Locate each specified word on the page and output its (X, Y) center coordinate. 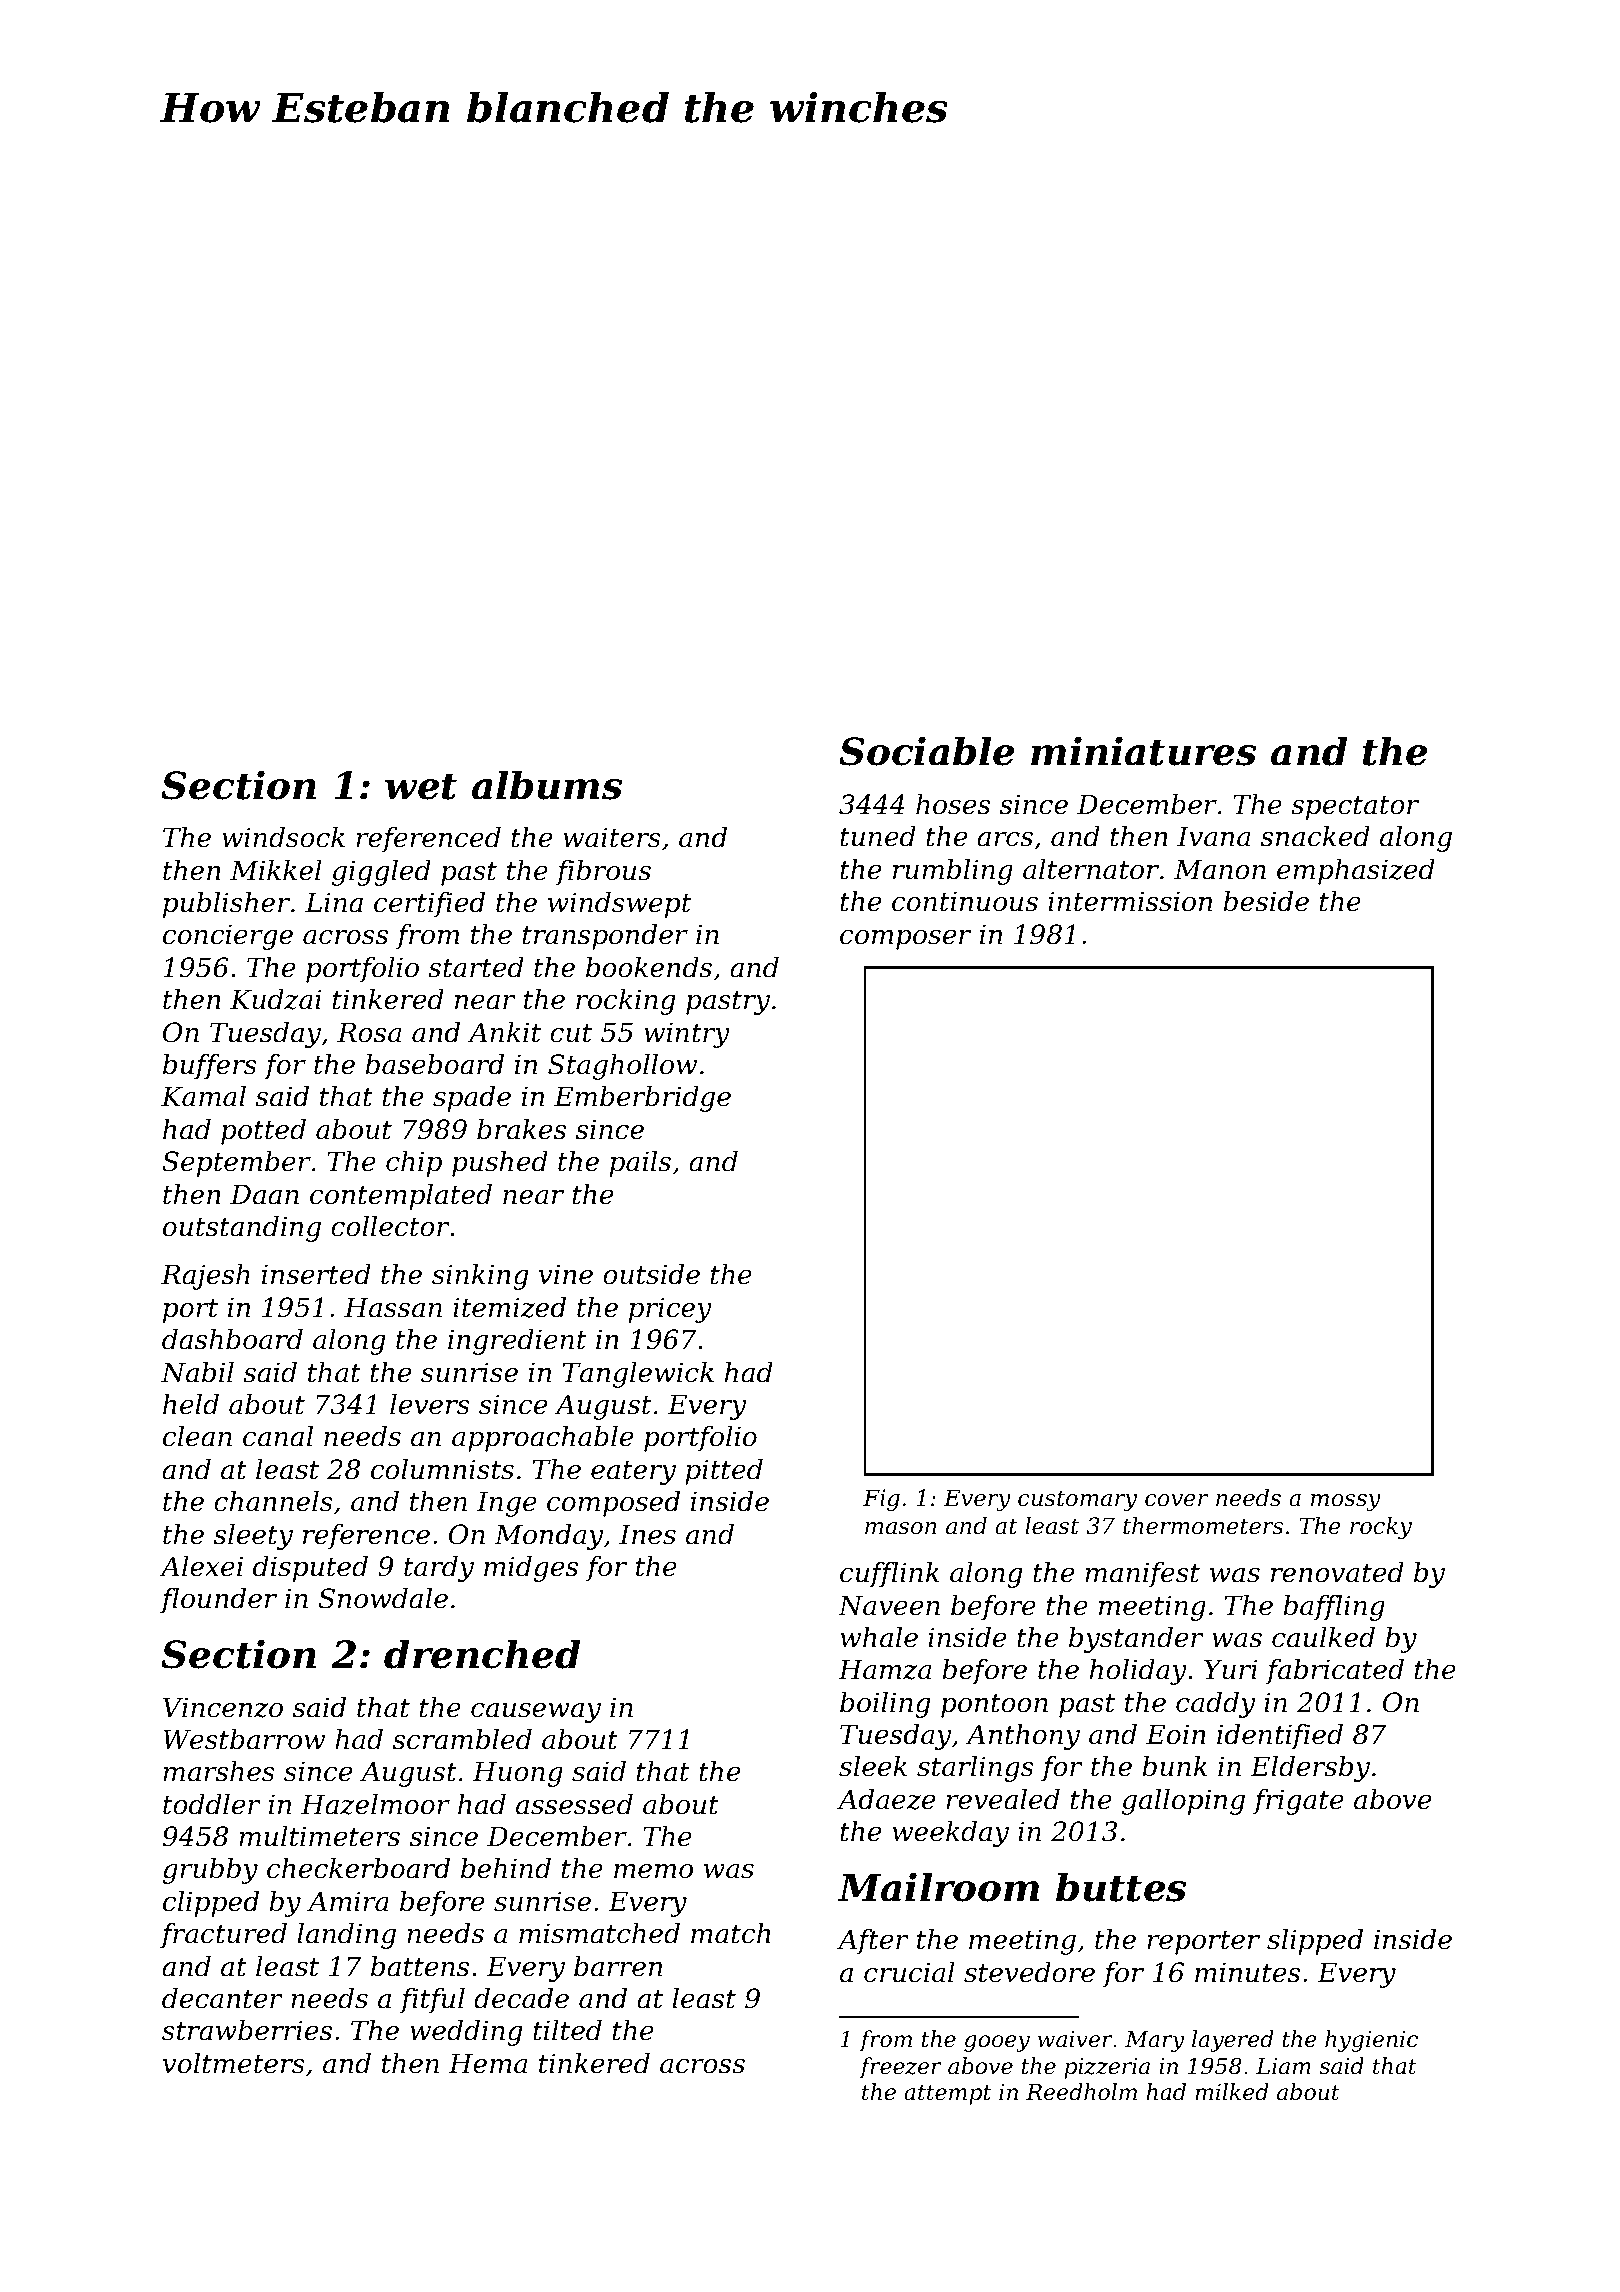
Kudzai (276, 999)
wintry (687, 1035)
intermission (1130, 901)
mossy (1346, 1502)
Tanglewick (638, 1375)
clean (197, 1436)
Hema (488, 2063)
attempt (947, 2095)
